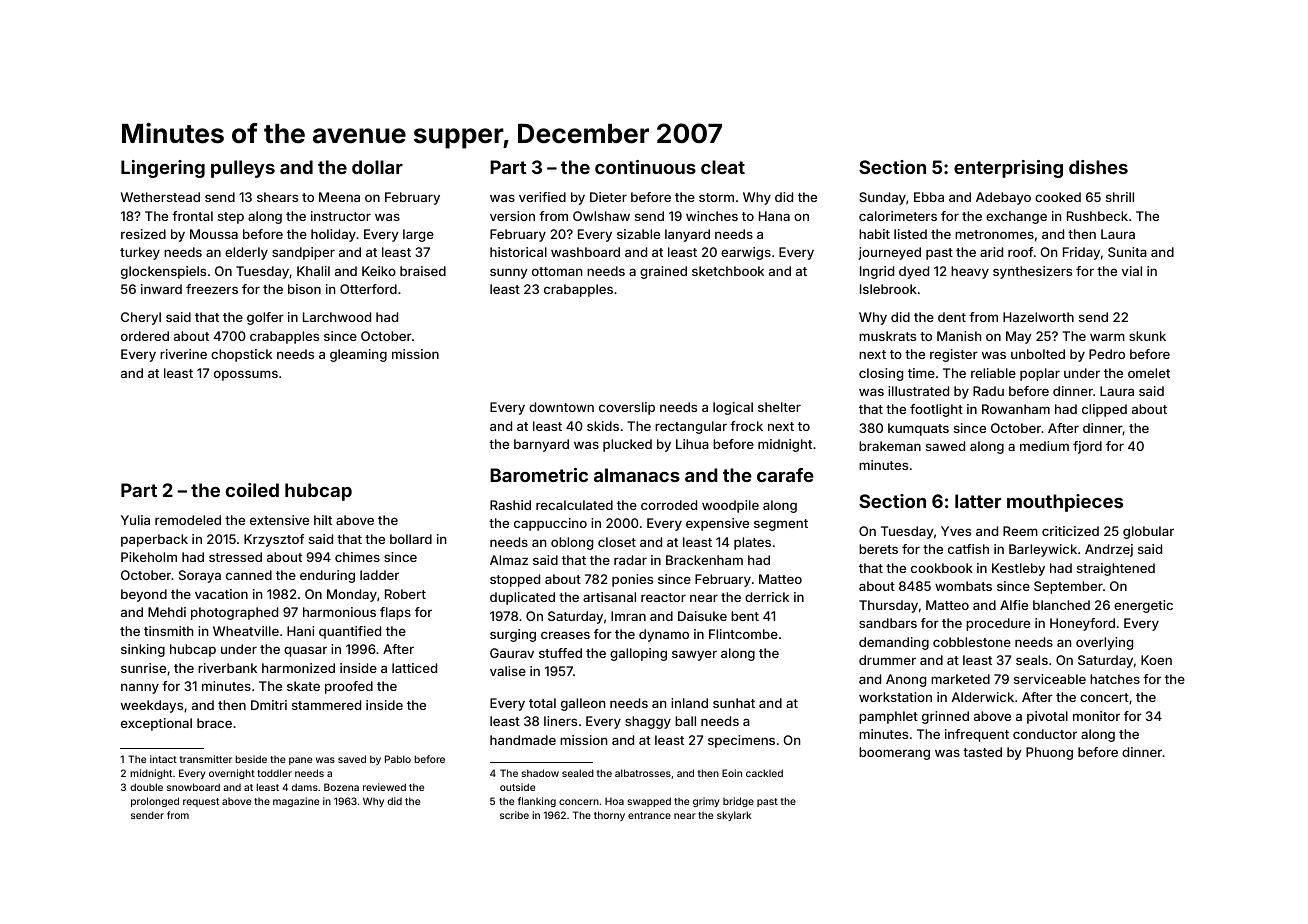 This screenshot has height=924, width=1308. Describe the element at coordinates (728, 271) in the screenshot. I see `sketchbook` at that location.
